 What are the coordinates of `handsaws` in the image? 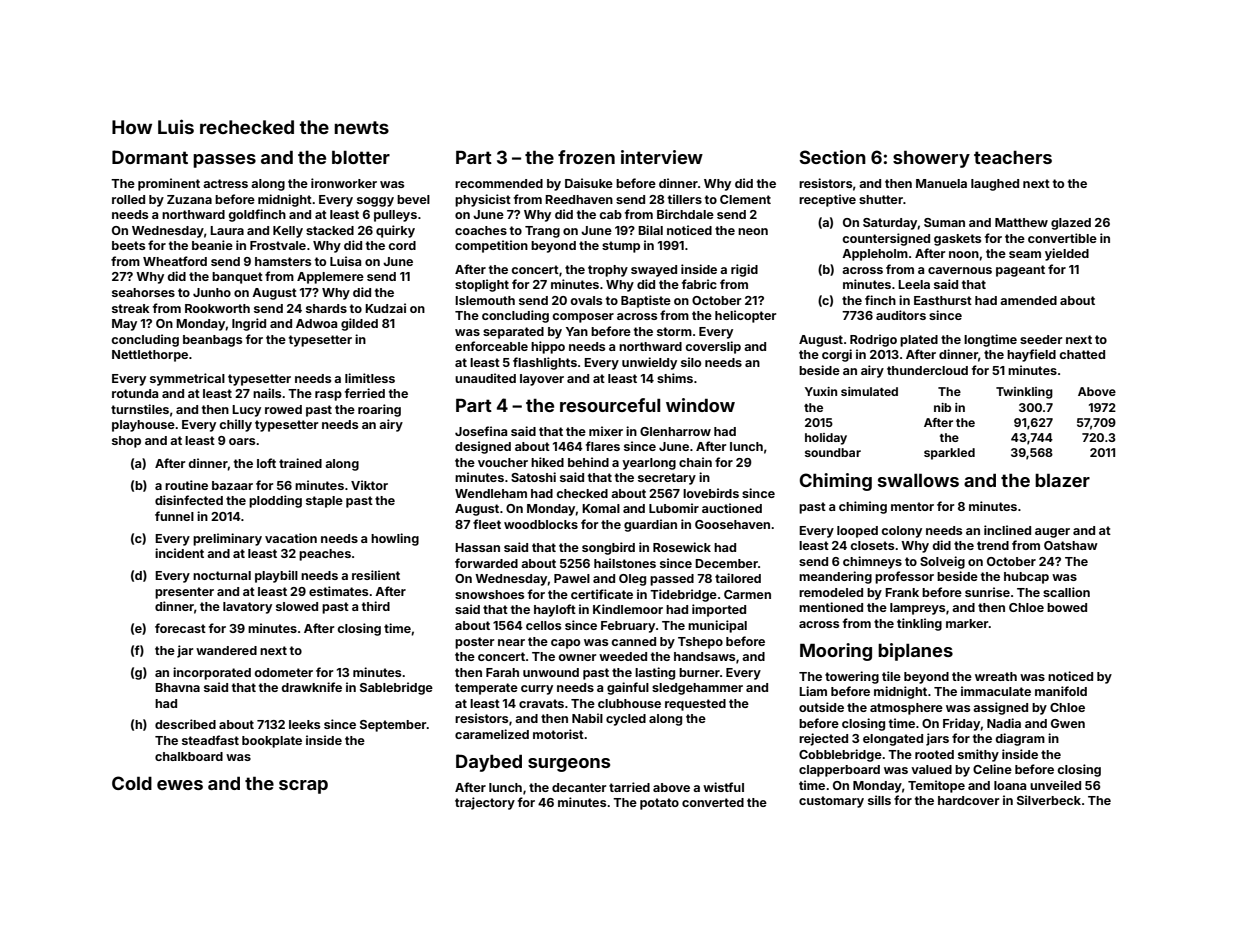 It's located at (704, 656).
